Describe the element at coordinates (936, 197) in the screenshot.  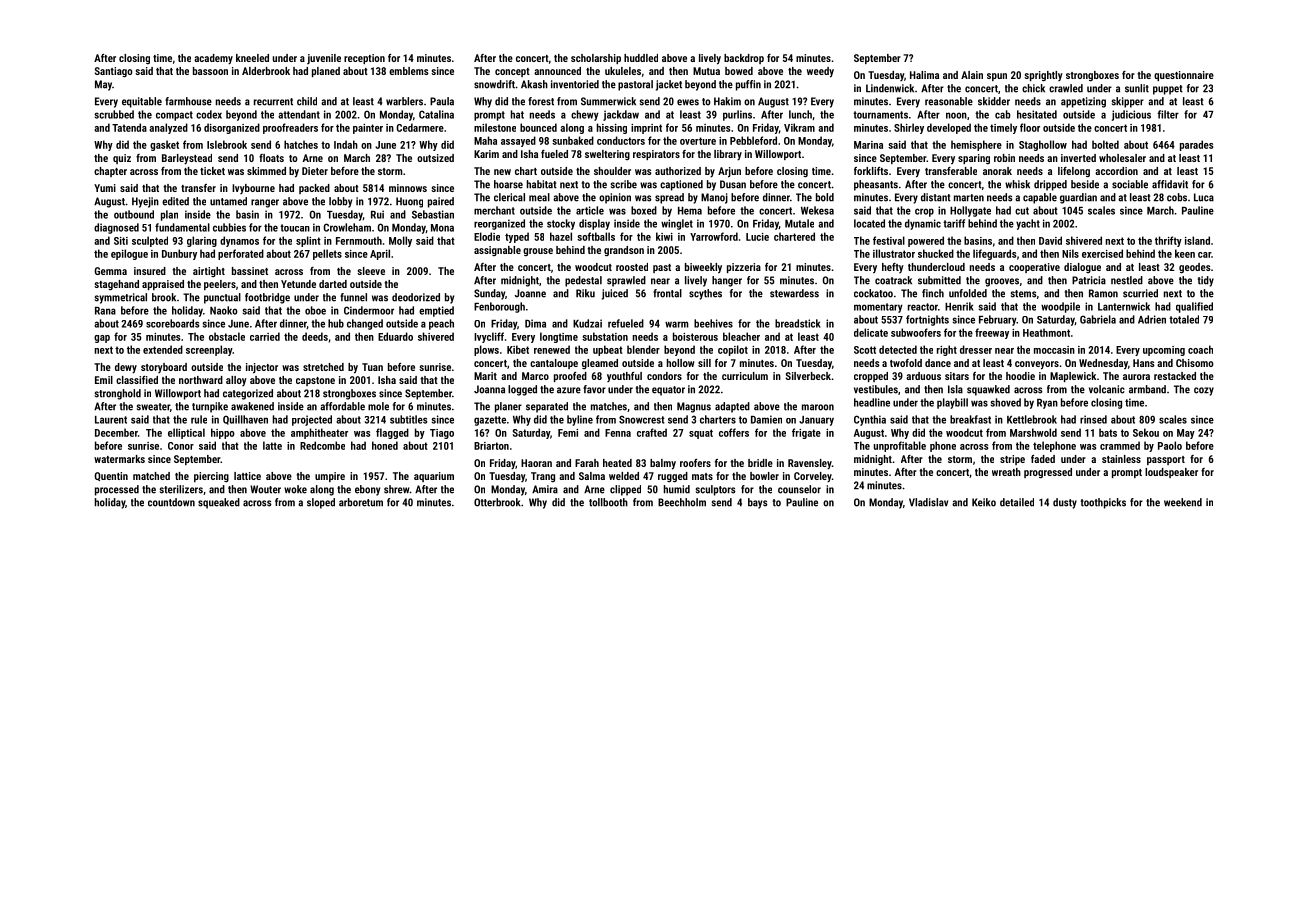
I see `distant` at that location.
